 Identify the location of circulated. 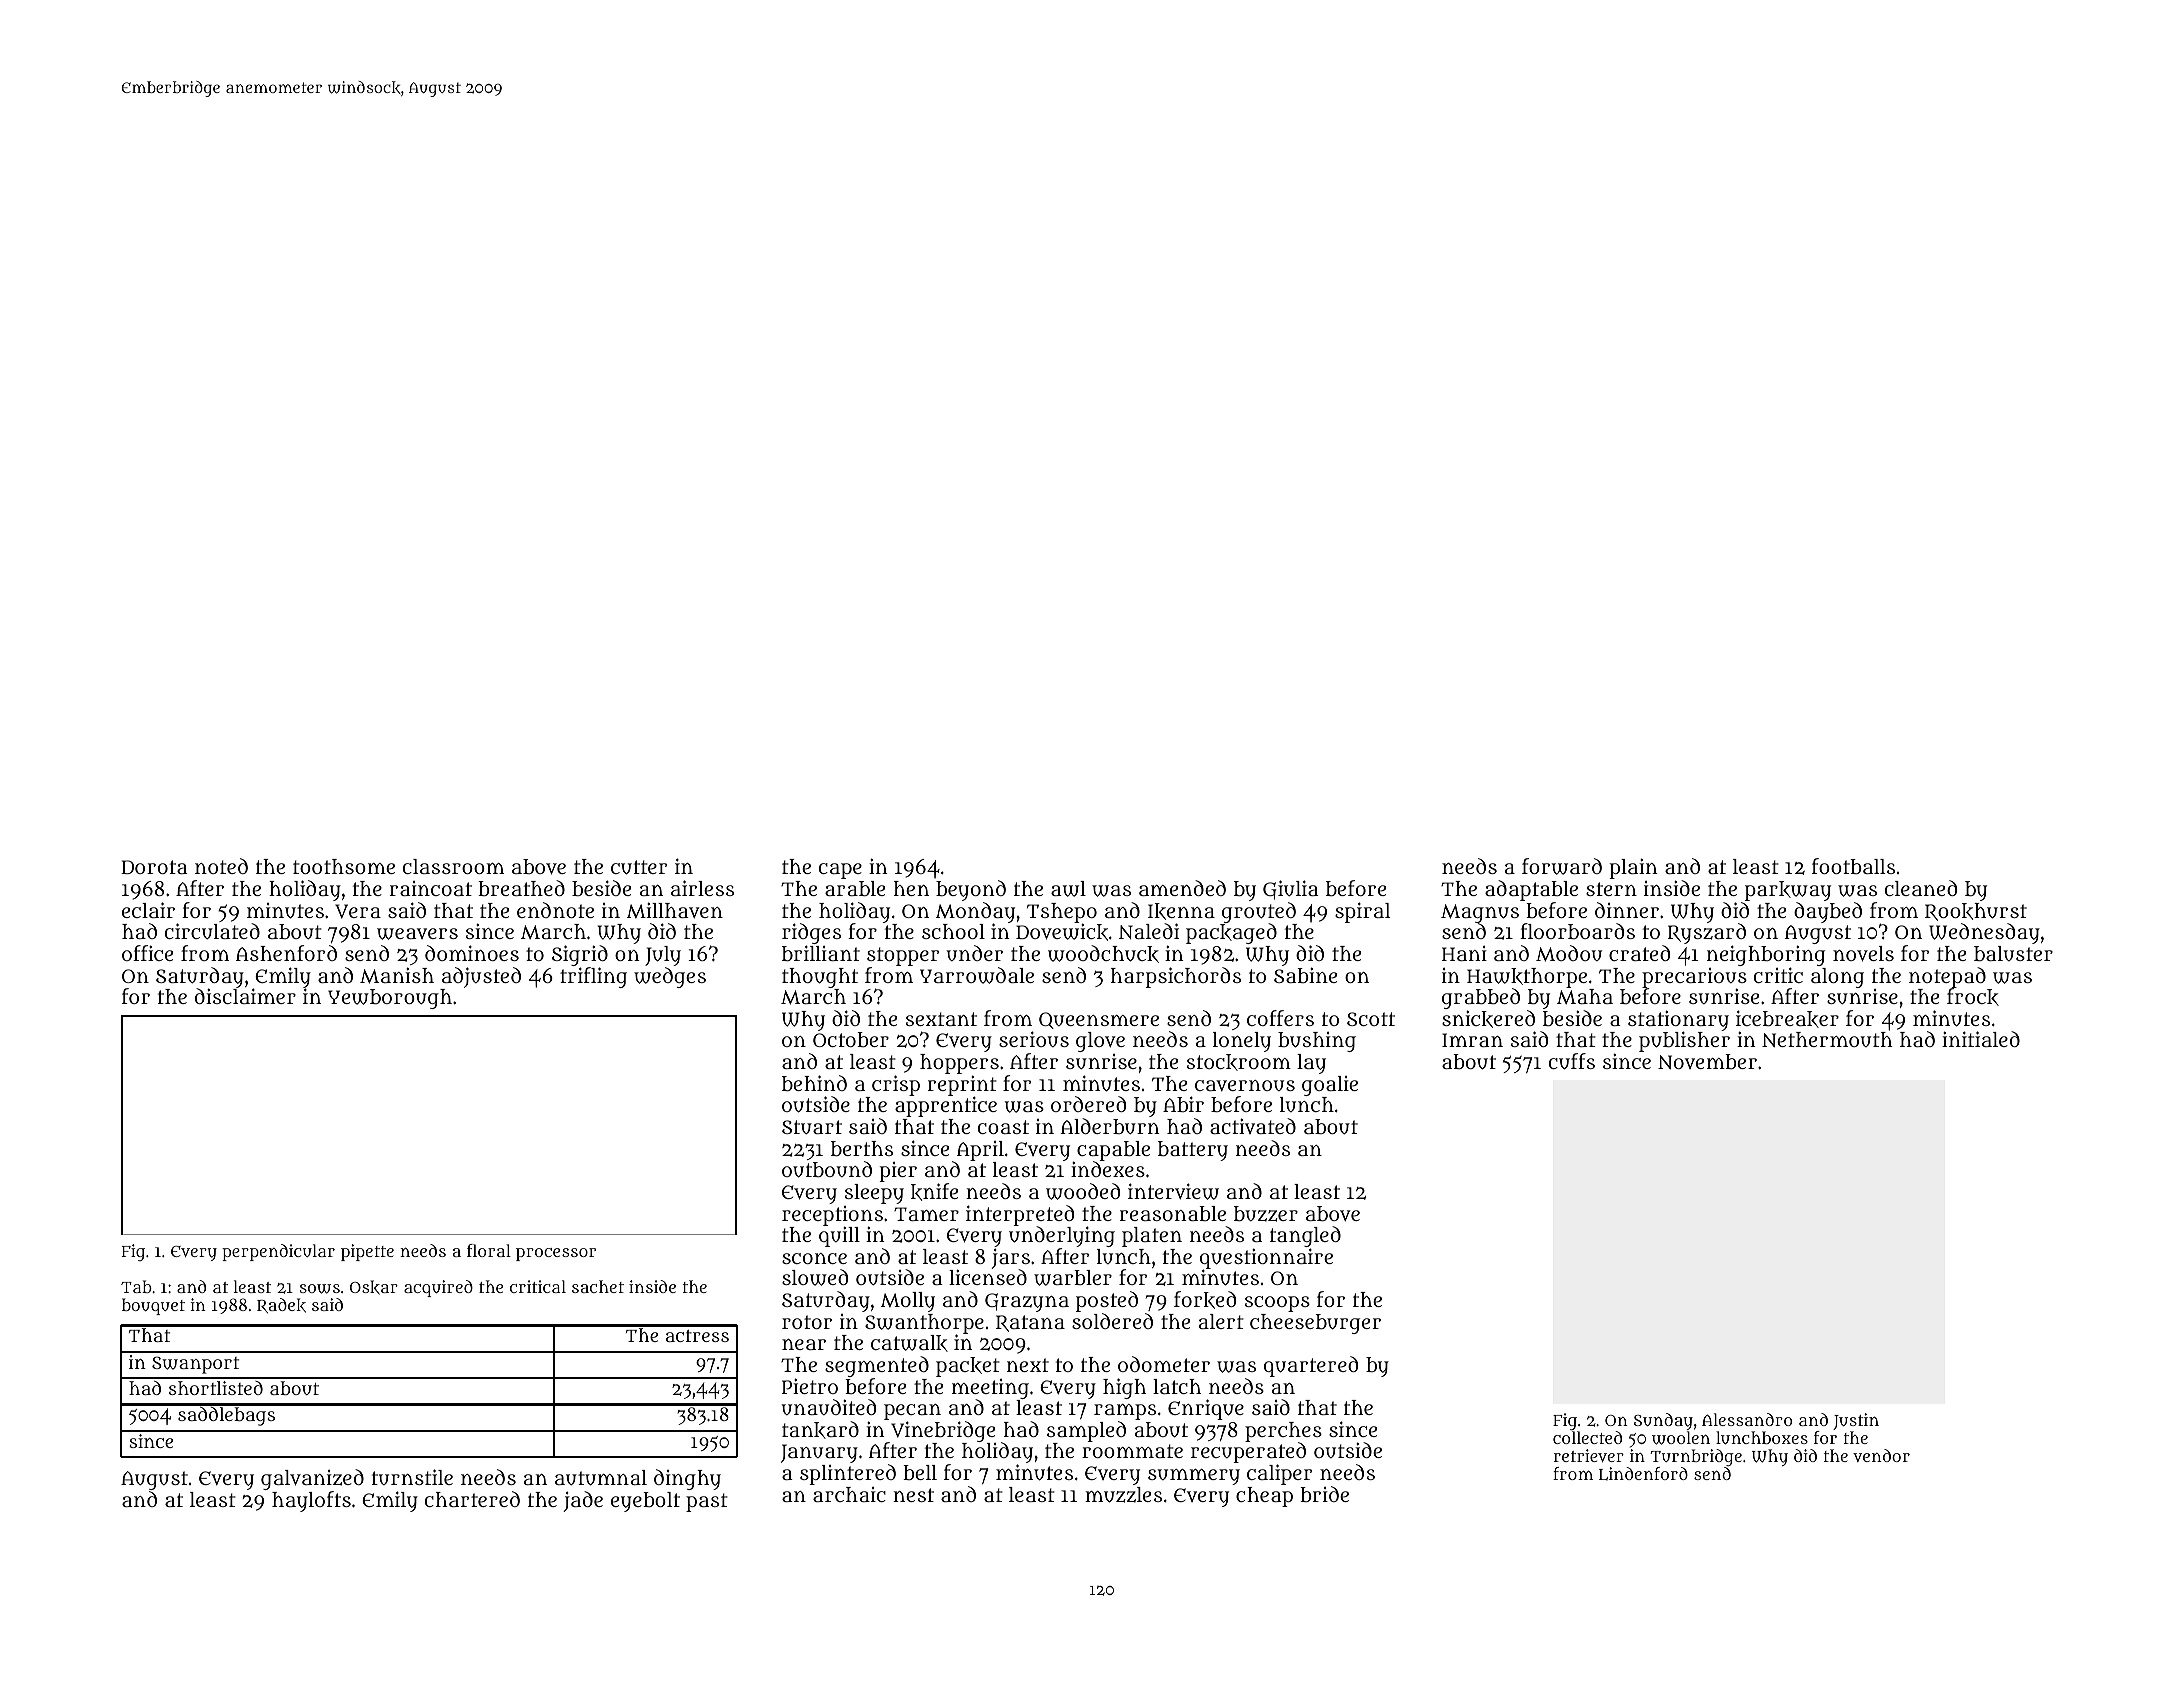
(212, 931).
